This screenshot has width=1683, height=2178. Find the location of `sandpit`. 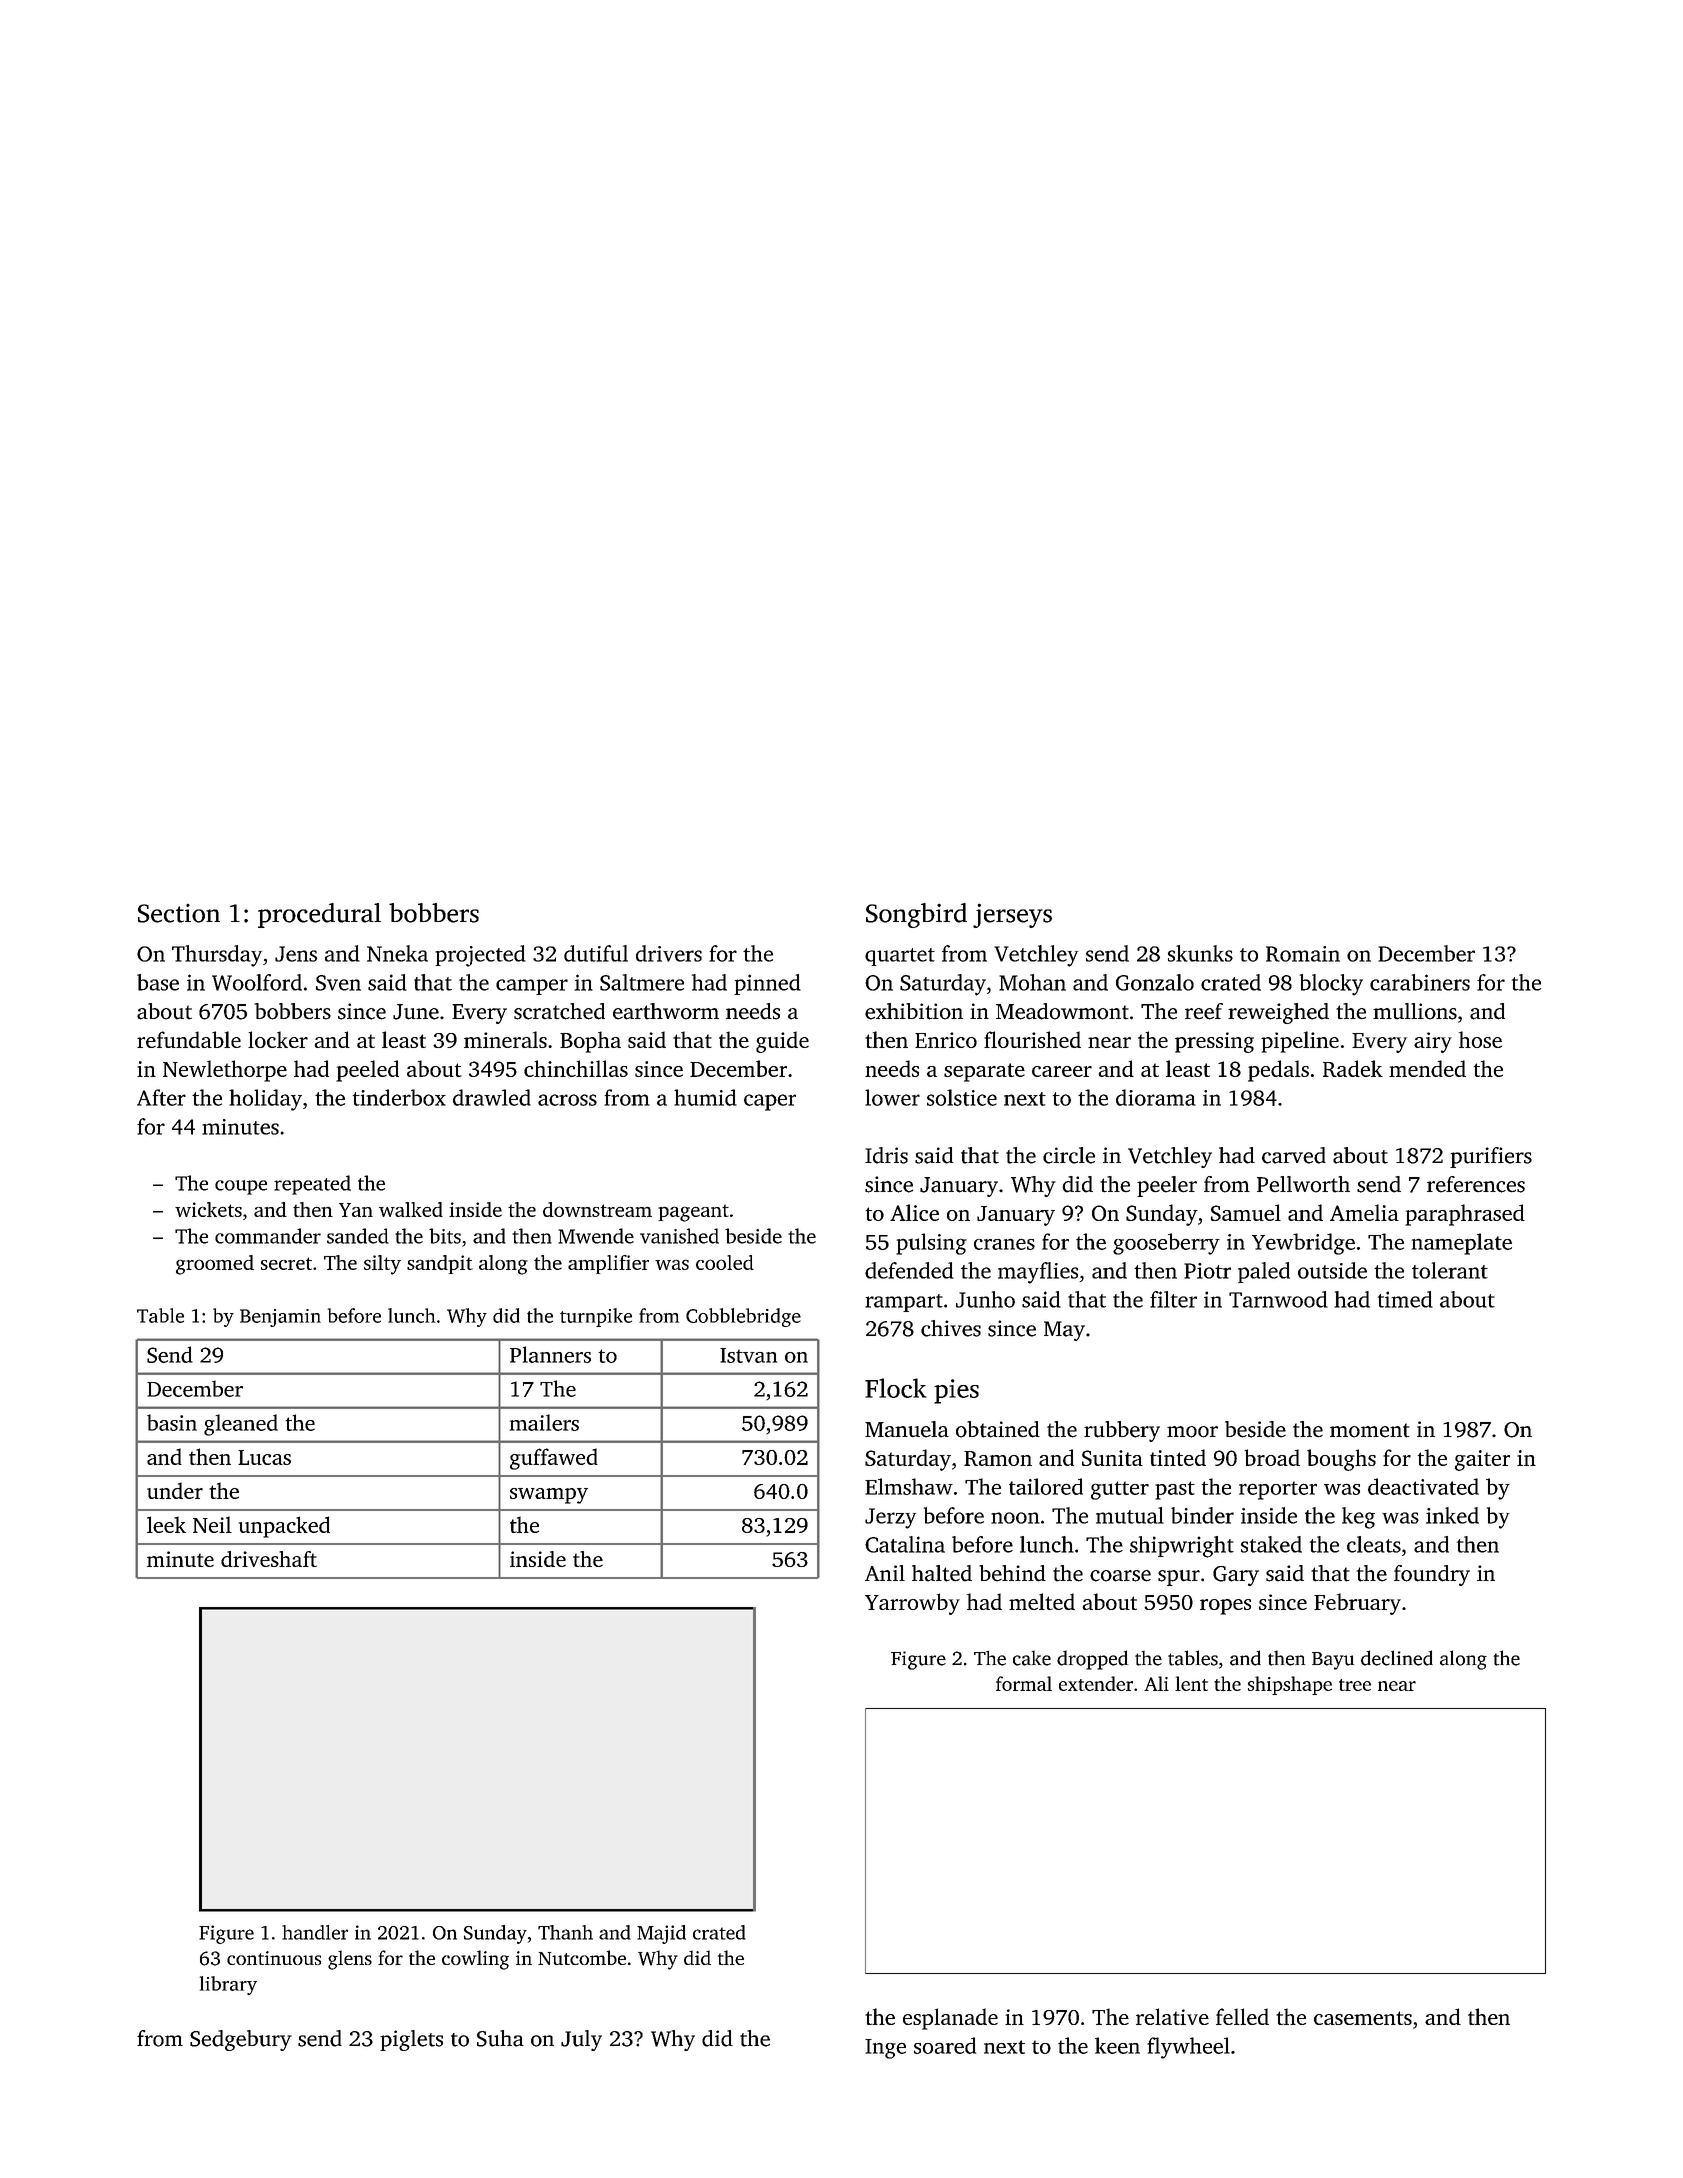

sandpit is located at coordinates (440, 1264).
